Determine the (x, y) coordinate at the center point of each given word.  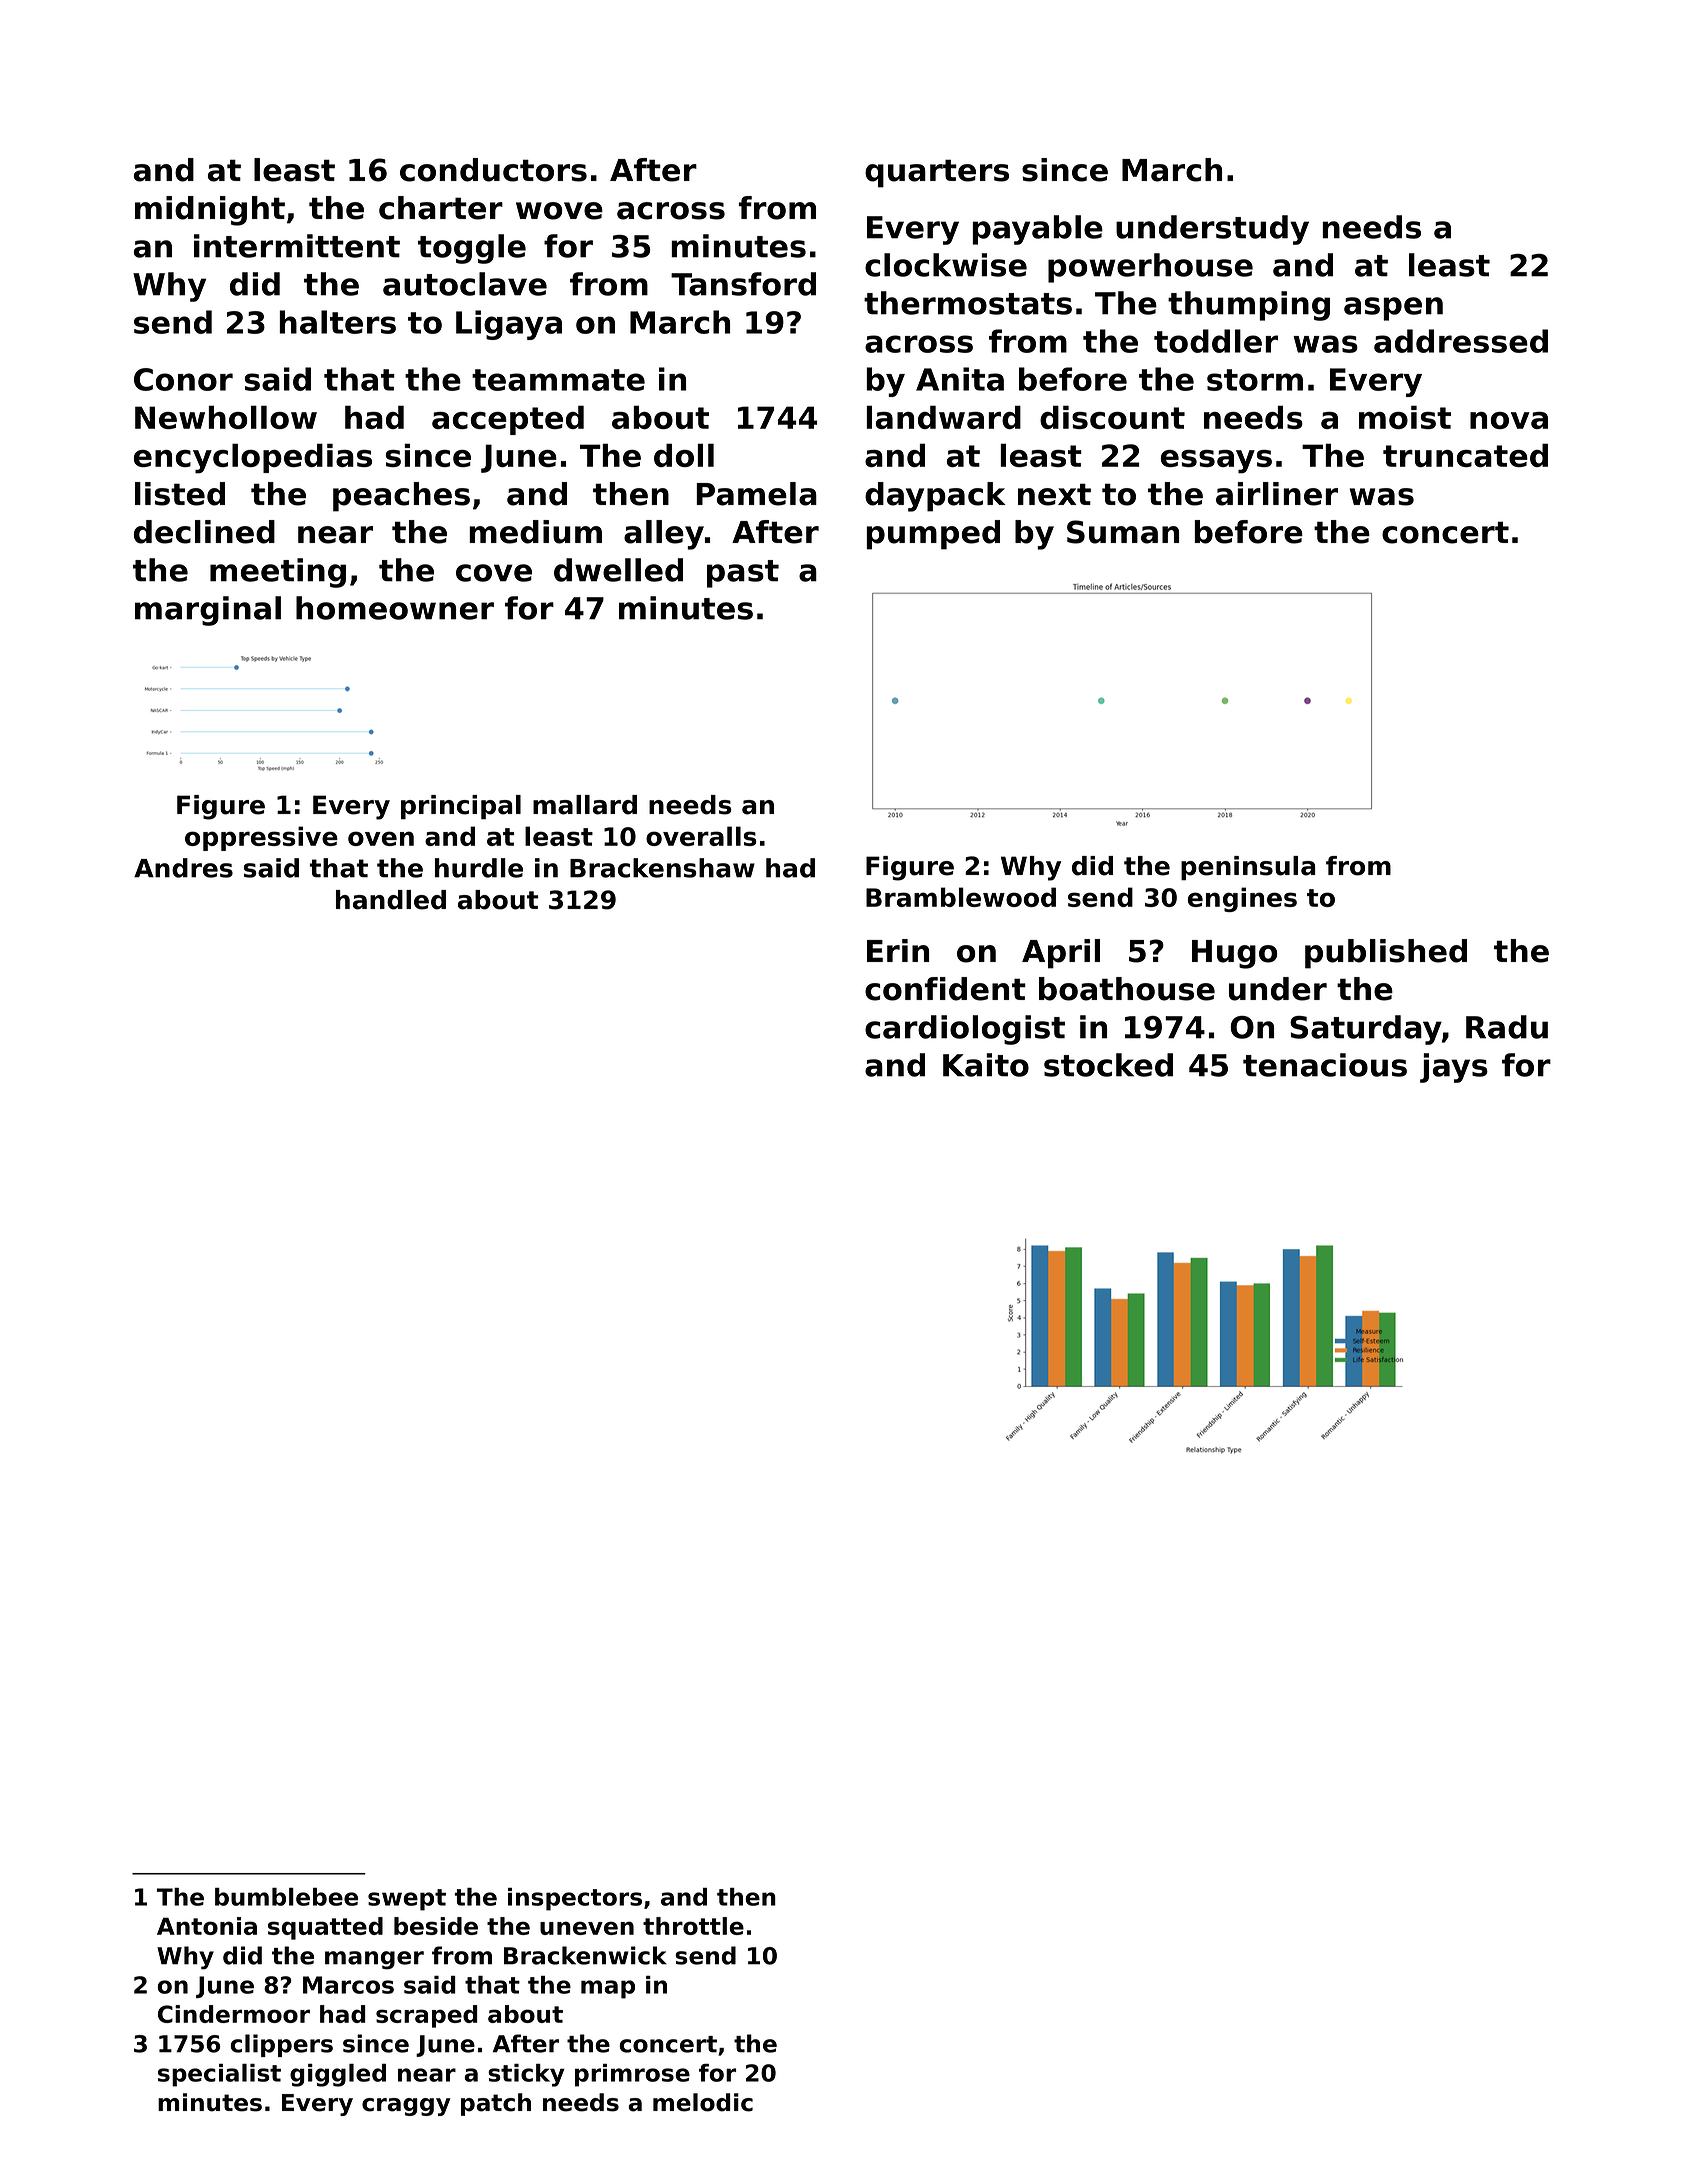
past (743, 574)
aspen (1393, 309)
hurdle (479, 868)
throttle (693, 1926)
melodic (703, 2102)
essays (1216, 462)
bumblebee (286, 1897)
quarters (937, 173)
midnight (210, 211)
